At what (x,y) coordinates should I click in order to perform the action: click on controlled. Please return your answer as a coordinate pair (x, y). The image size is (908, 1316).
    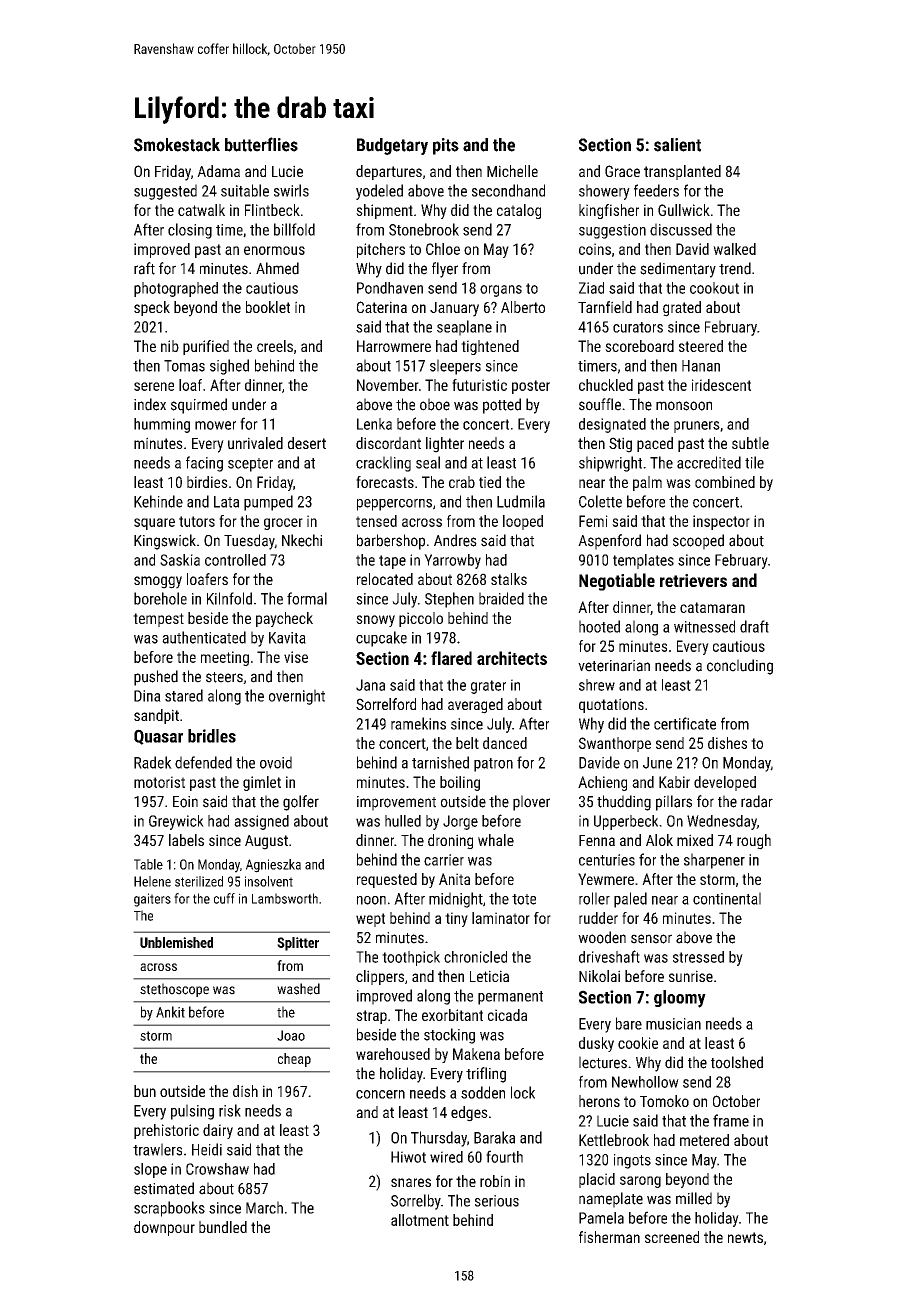
    Looking at the image, I should click on (235, 560).
